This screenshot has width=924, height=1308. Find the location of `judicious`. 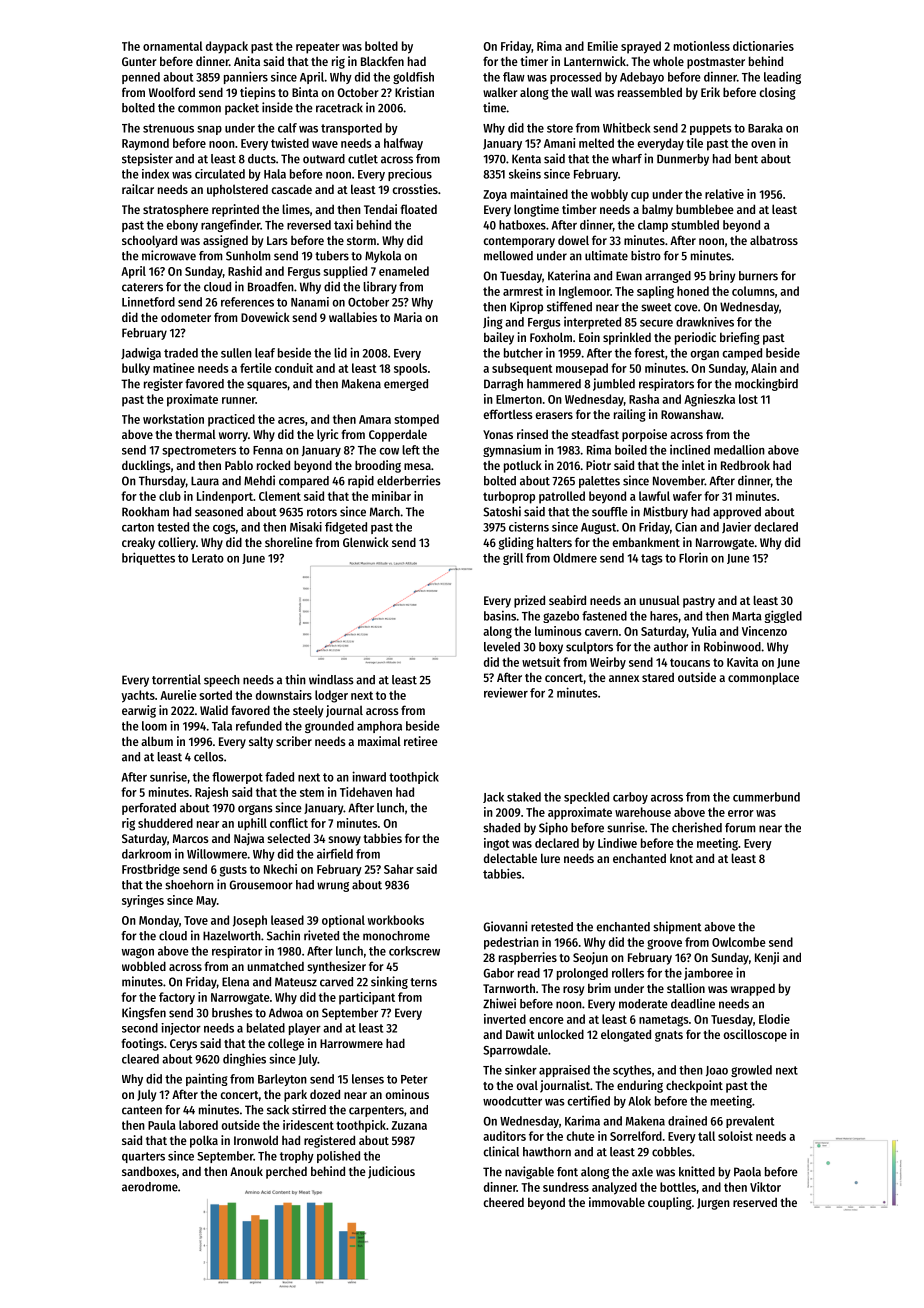

judicious is located at coordinates (391, 1172).
